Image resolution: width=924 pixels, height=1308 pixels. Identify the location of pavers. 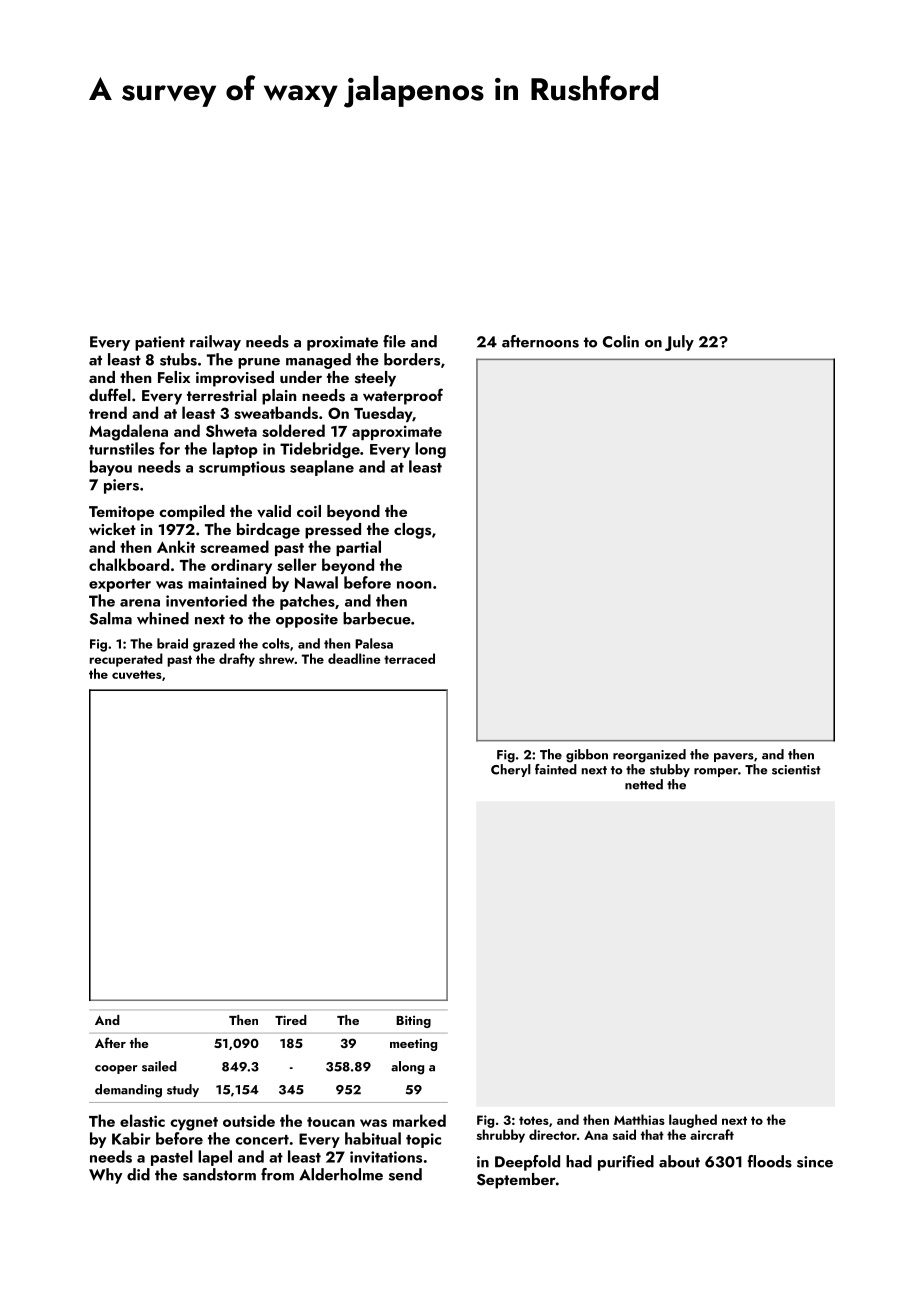
(734, 757).
